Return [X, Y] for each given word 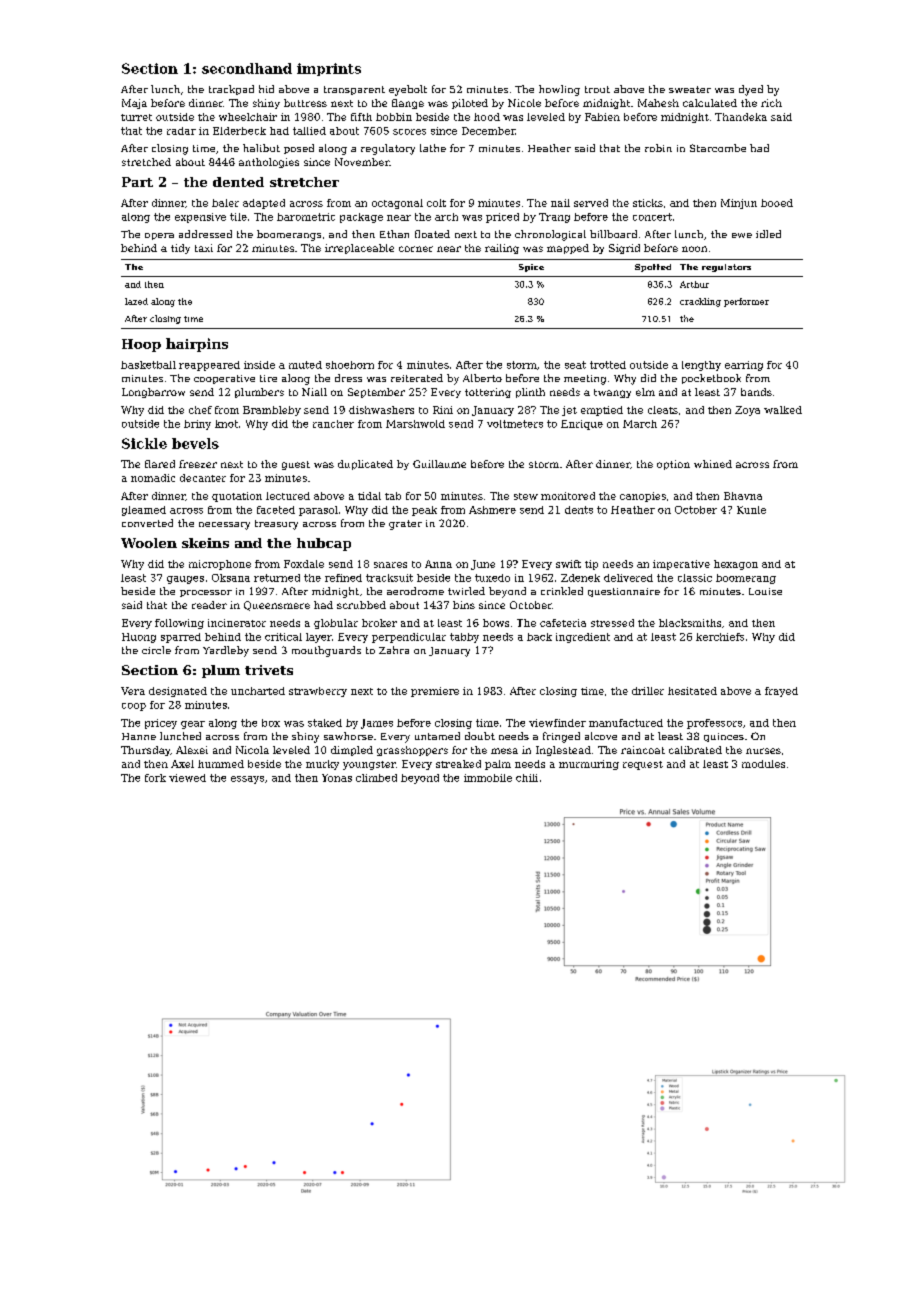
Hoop [141, 345]
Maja [134, 104]
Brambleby [272, 411]
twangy [612, 393]
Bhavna [743, 496]
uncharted [258, 691]
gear [193, 725]
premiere [435, 692]
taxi [204, 248]
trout [597, 89]
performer [746, 302]
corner [416, 249]
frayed [781, 692]
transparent [354, 90]
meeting [585, 380]
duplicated [365, 465]
